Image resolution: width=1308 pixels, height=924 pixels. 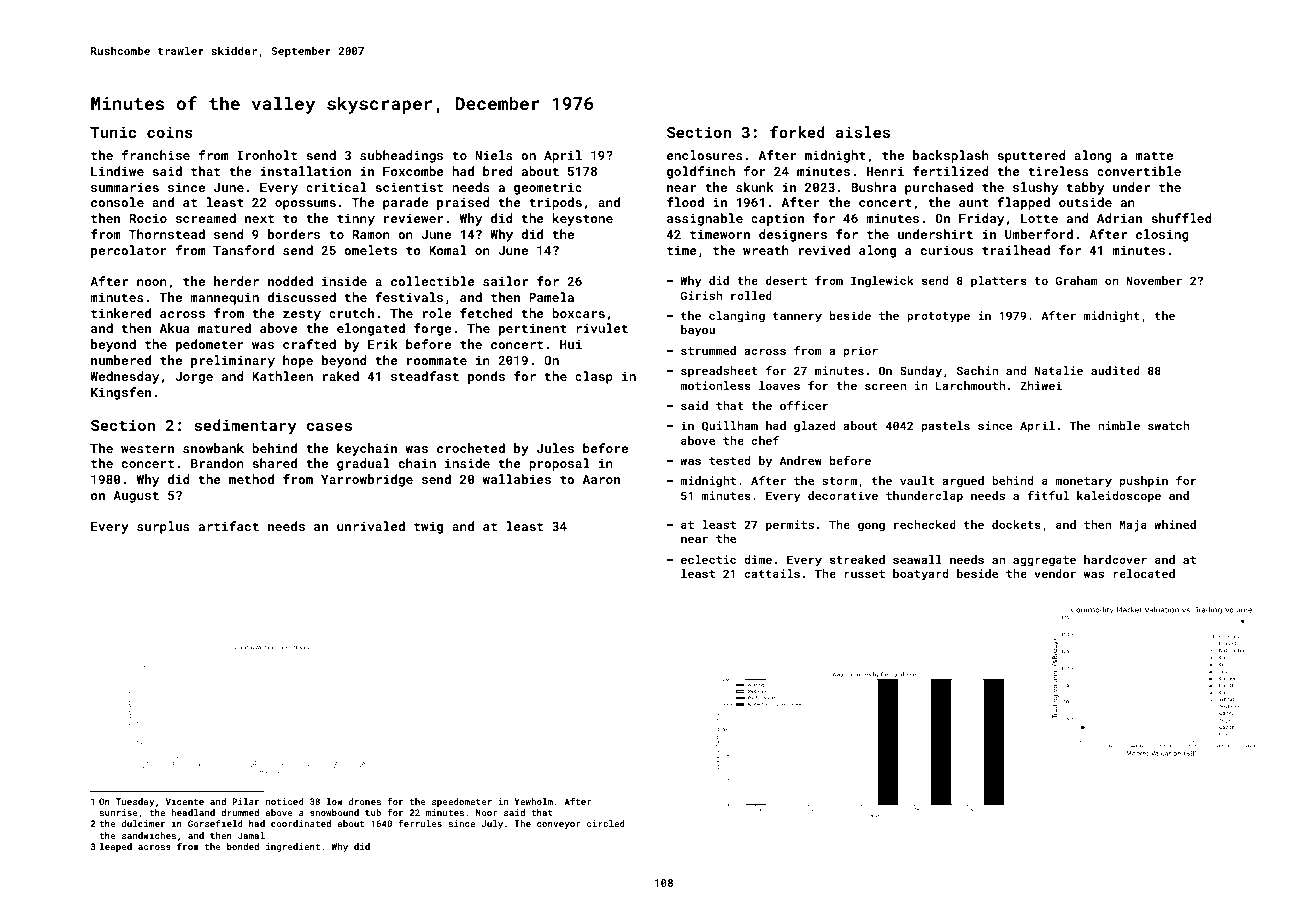 What do you see at coordinates (371, 526) in the document?
I see `unrivaled` at bounding box center [371, 526].
